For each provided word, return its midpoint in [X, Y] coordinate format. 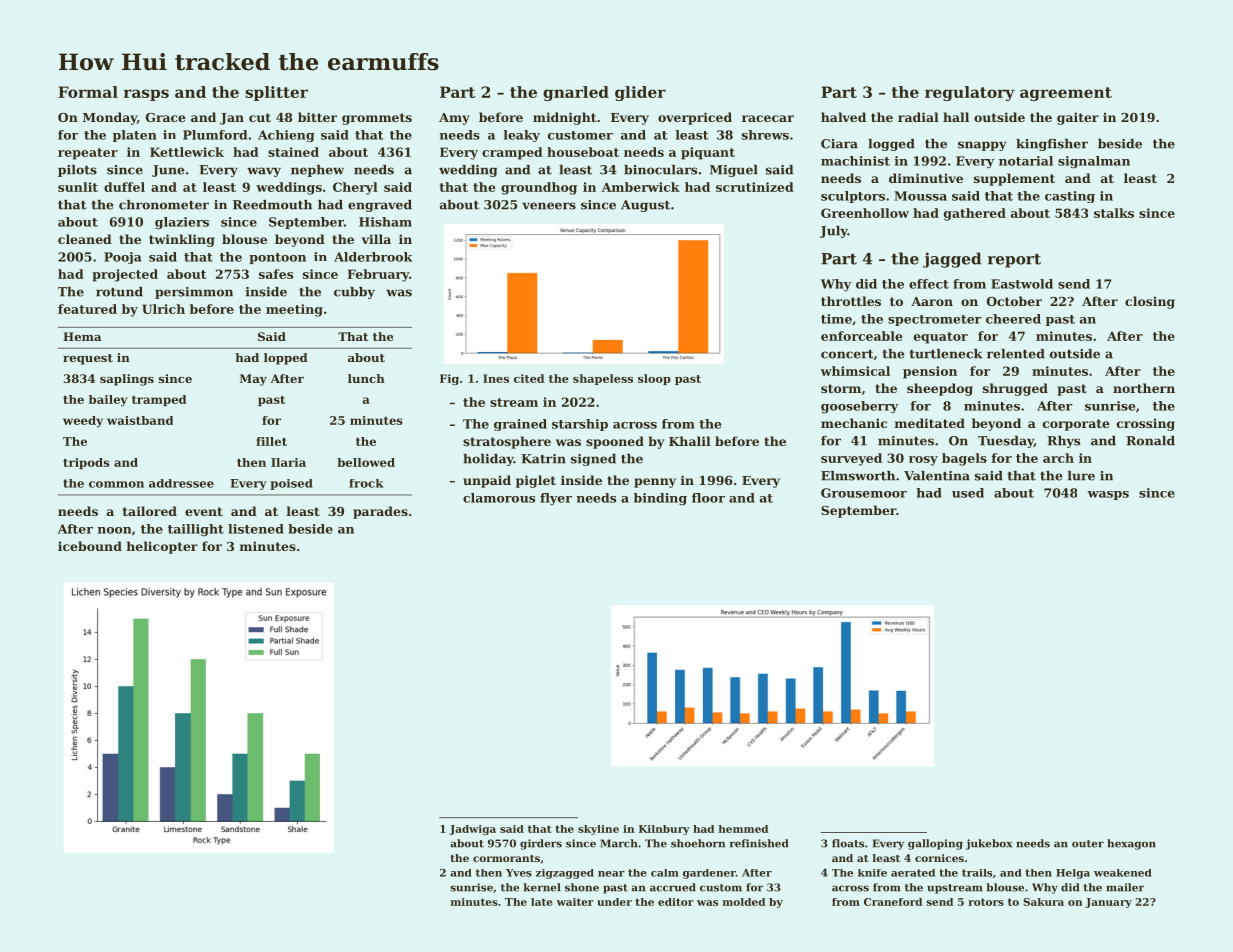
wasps [1108, 495]
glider [640, 93]
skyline [598, 830]
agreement [1066, 94]
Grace [166, 117]
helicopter [162, 547]
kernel [542, 887]
